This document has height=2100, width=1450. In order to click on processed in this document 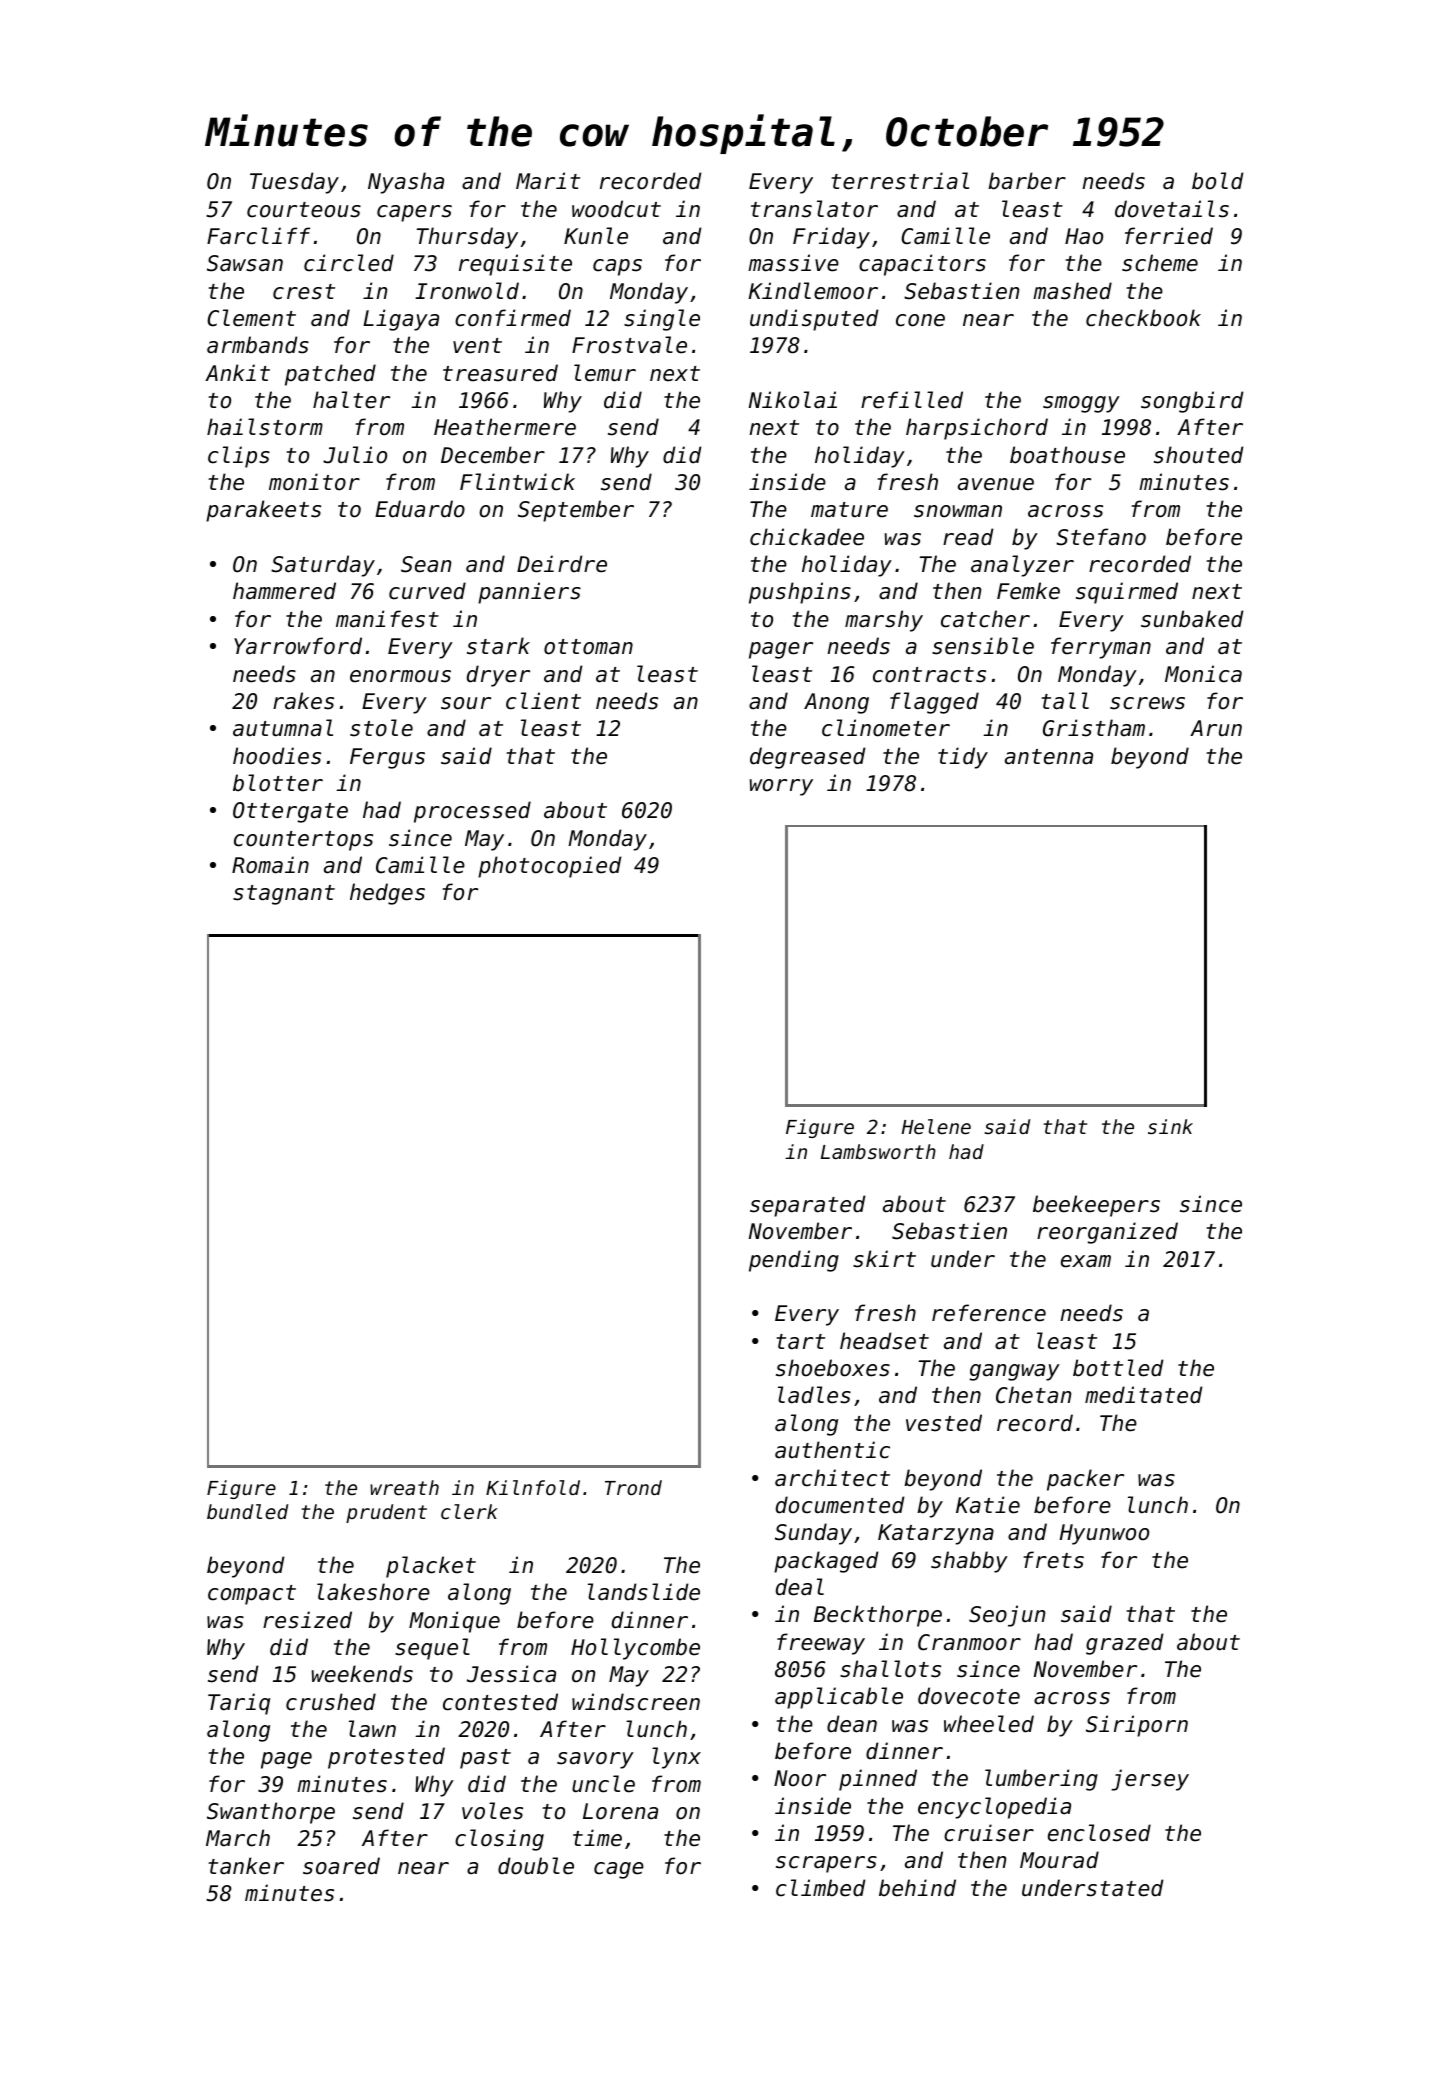, I will do `click(472, 812)`.
